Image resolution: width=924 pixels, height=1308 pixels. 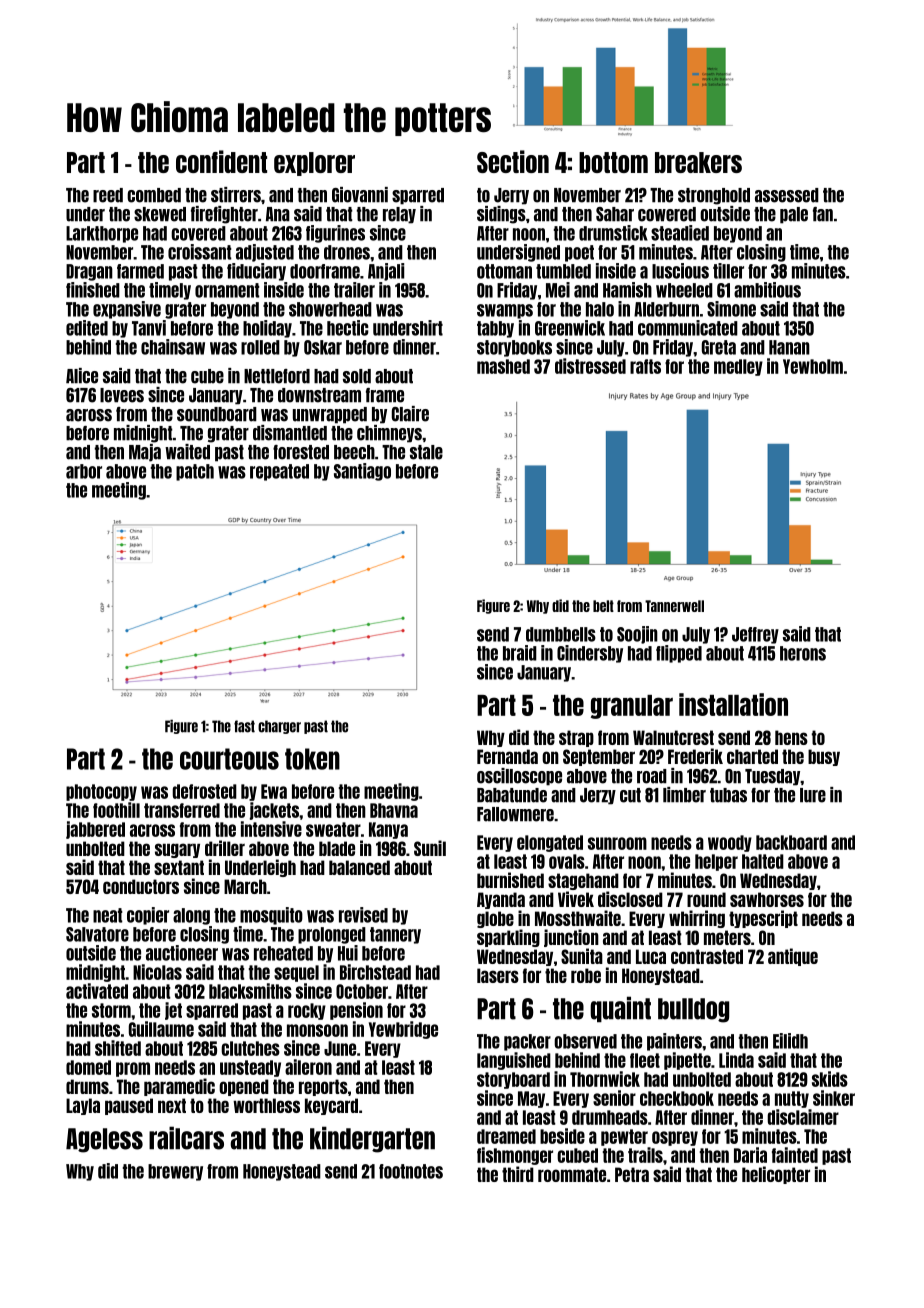 What do you see at coordinates (501, 900) in the image?
I see `Ayanda` at bounding box center [501, 900].
